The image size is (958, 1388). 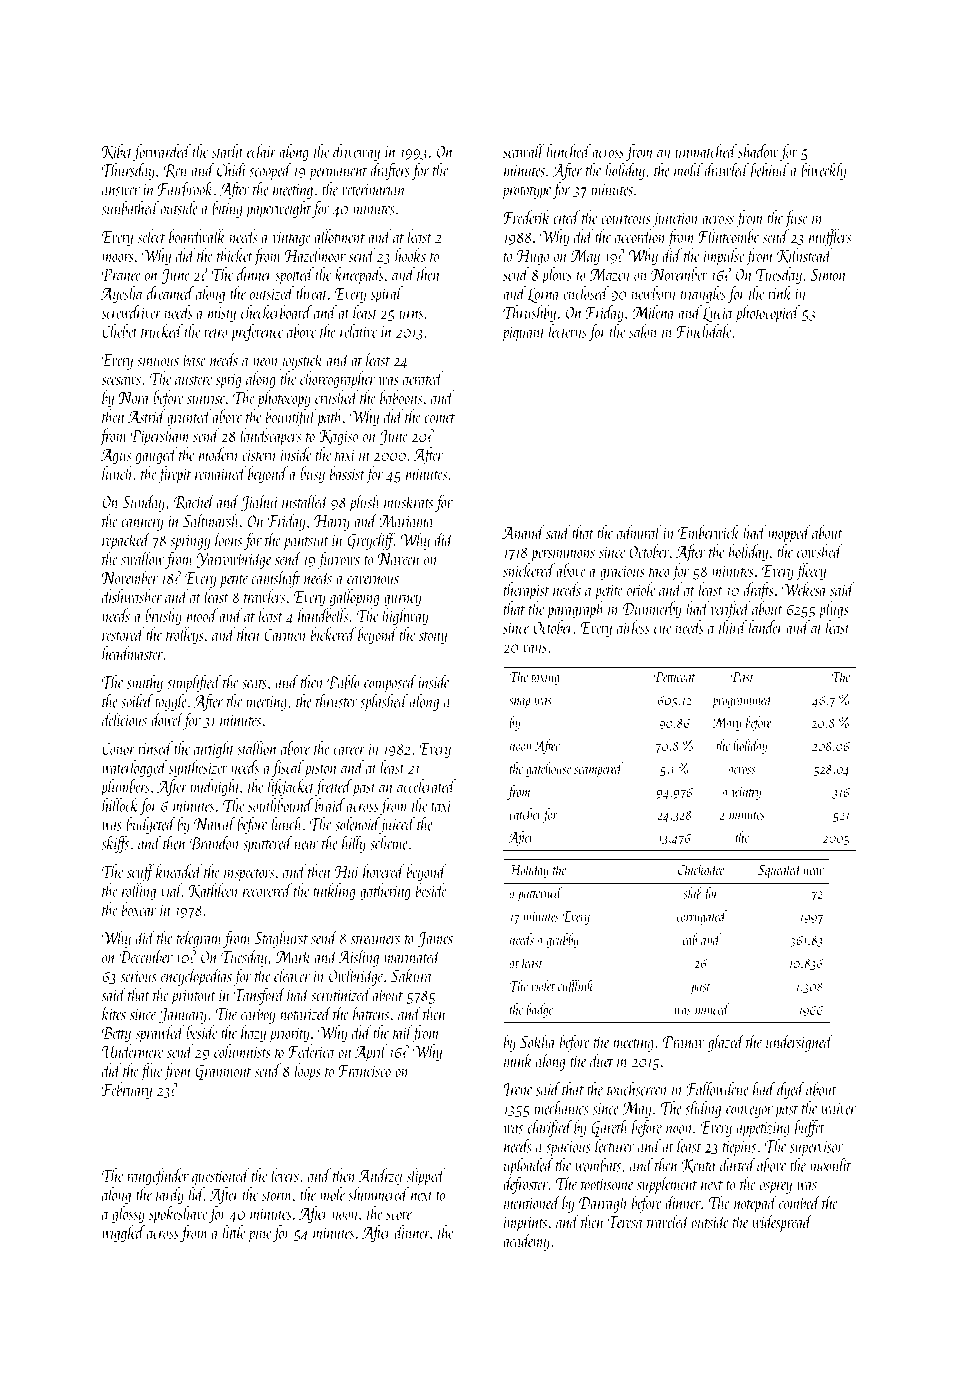 What do you see at coordinates (659, 572) in the screenshot?
I see `taco` at bounding box center [659, 572].
